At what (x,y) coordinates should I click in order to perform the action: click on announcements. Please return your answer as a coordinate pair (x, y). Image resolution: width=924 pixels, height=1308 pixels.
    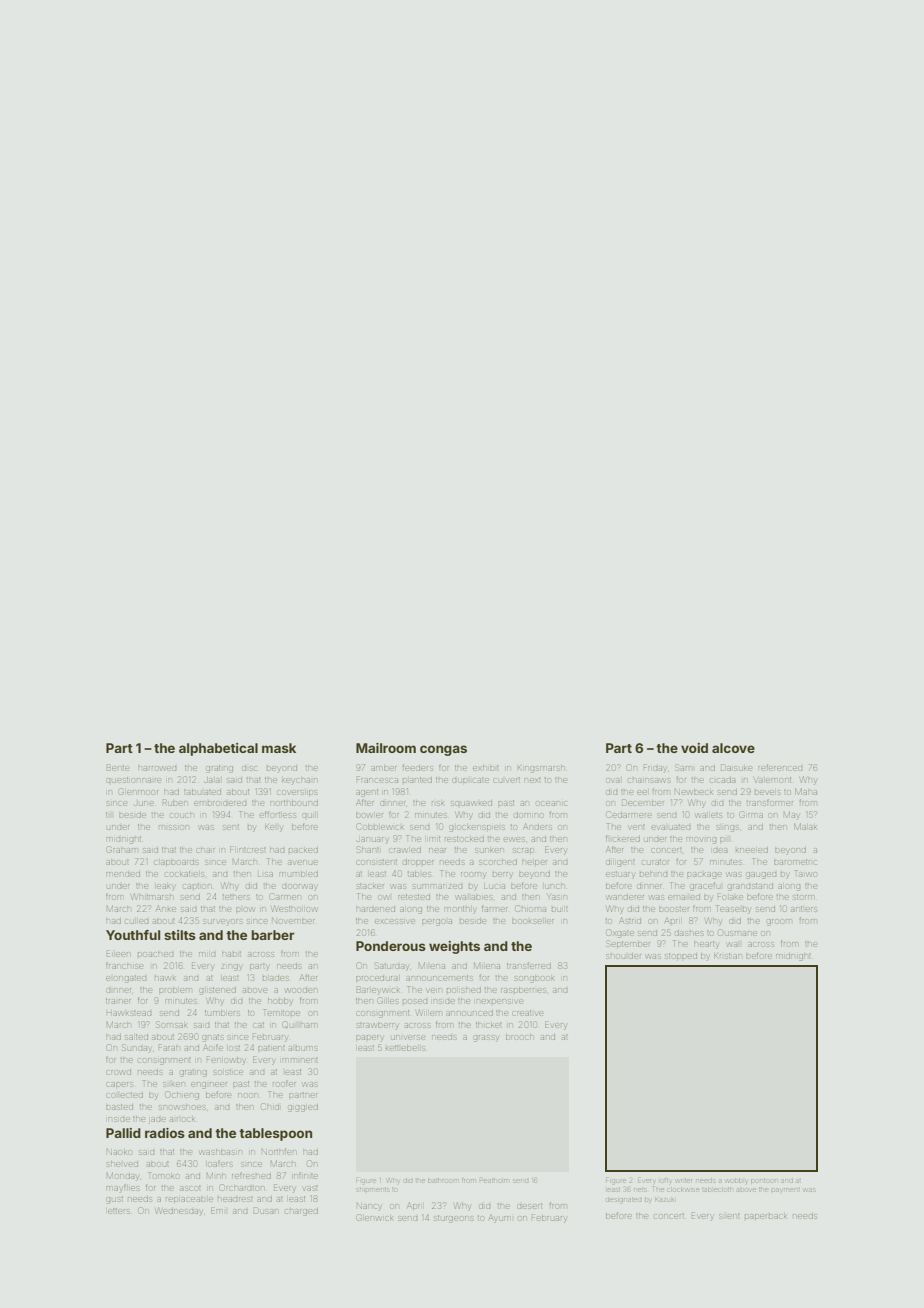
    Looking at the image, I should click on (440, 978).
